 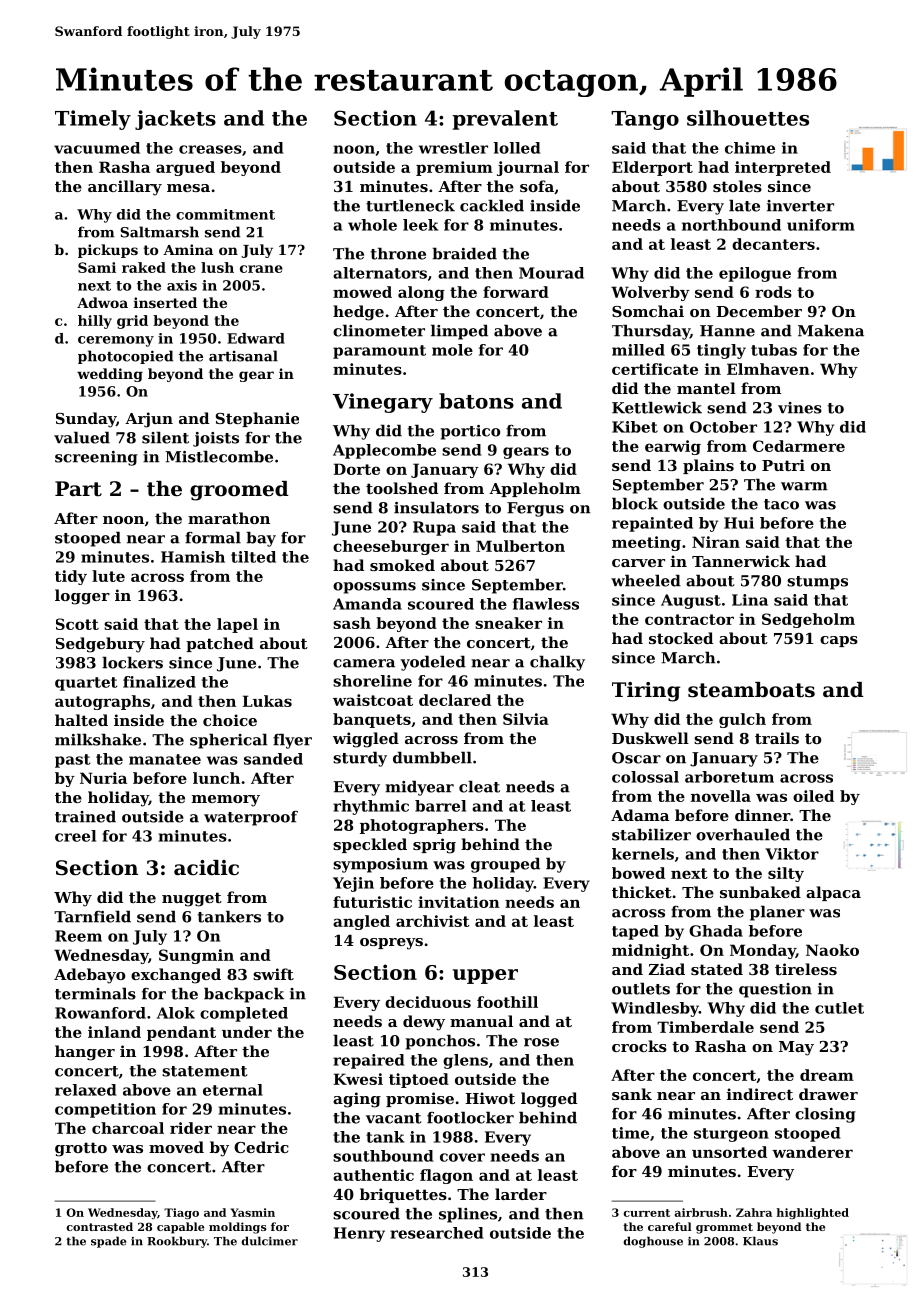 What do you see at coordinates (165, 437) in the screenshot?
I see `silent` at bounding box center [165, 437].
